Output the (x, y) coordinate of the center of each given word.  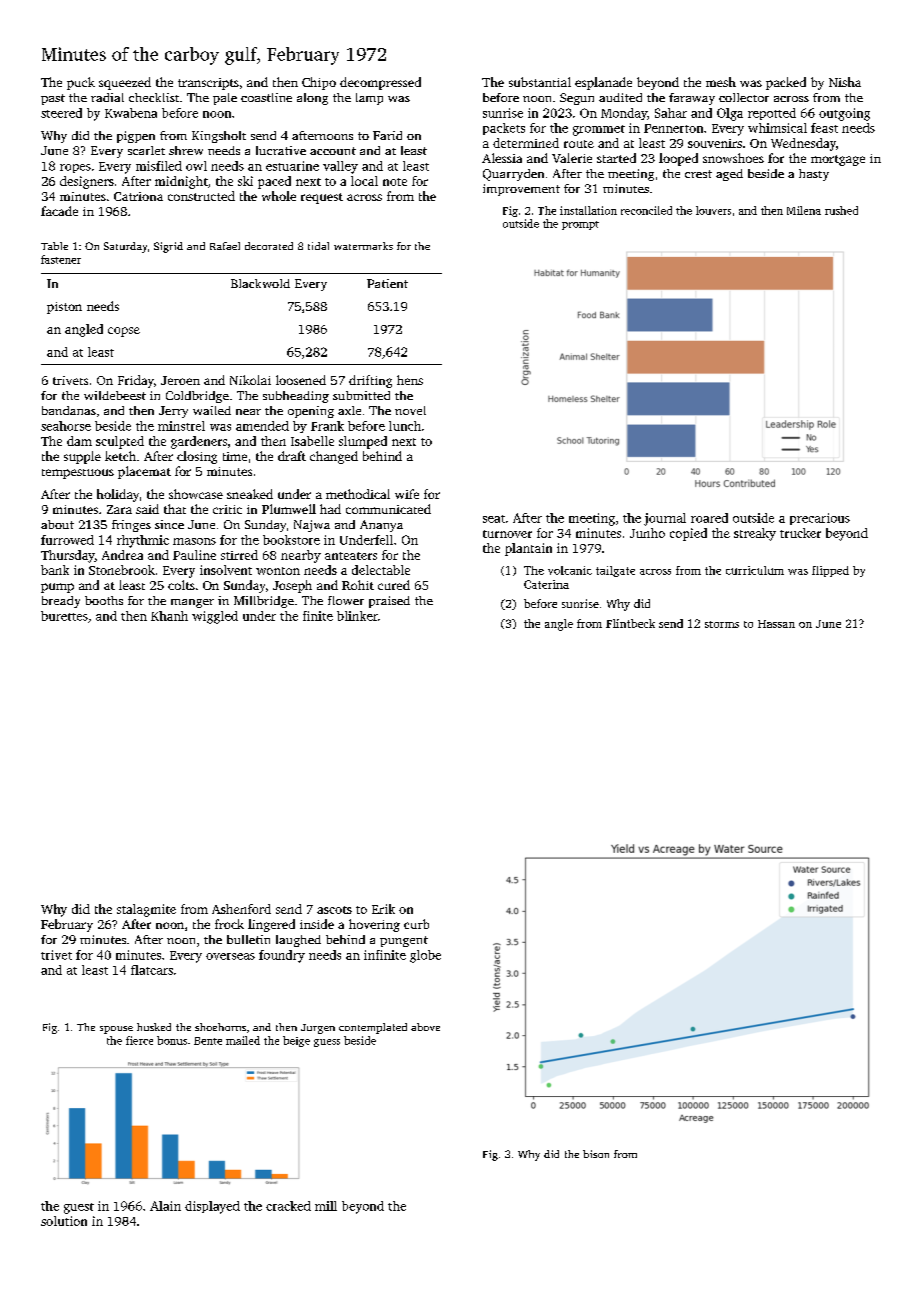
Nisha (845, 82)
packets (504, 129)
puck (81, 83)
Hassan (776, 624)
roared (709, 518)
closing (197, 457)
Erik (383, 909)
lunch (405, 426)
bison (596, 1154)
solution (64, 1221)
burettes (64, 616)
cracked (288, 1206)
